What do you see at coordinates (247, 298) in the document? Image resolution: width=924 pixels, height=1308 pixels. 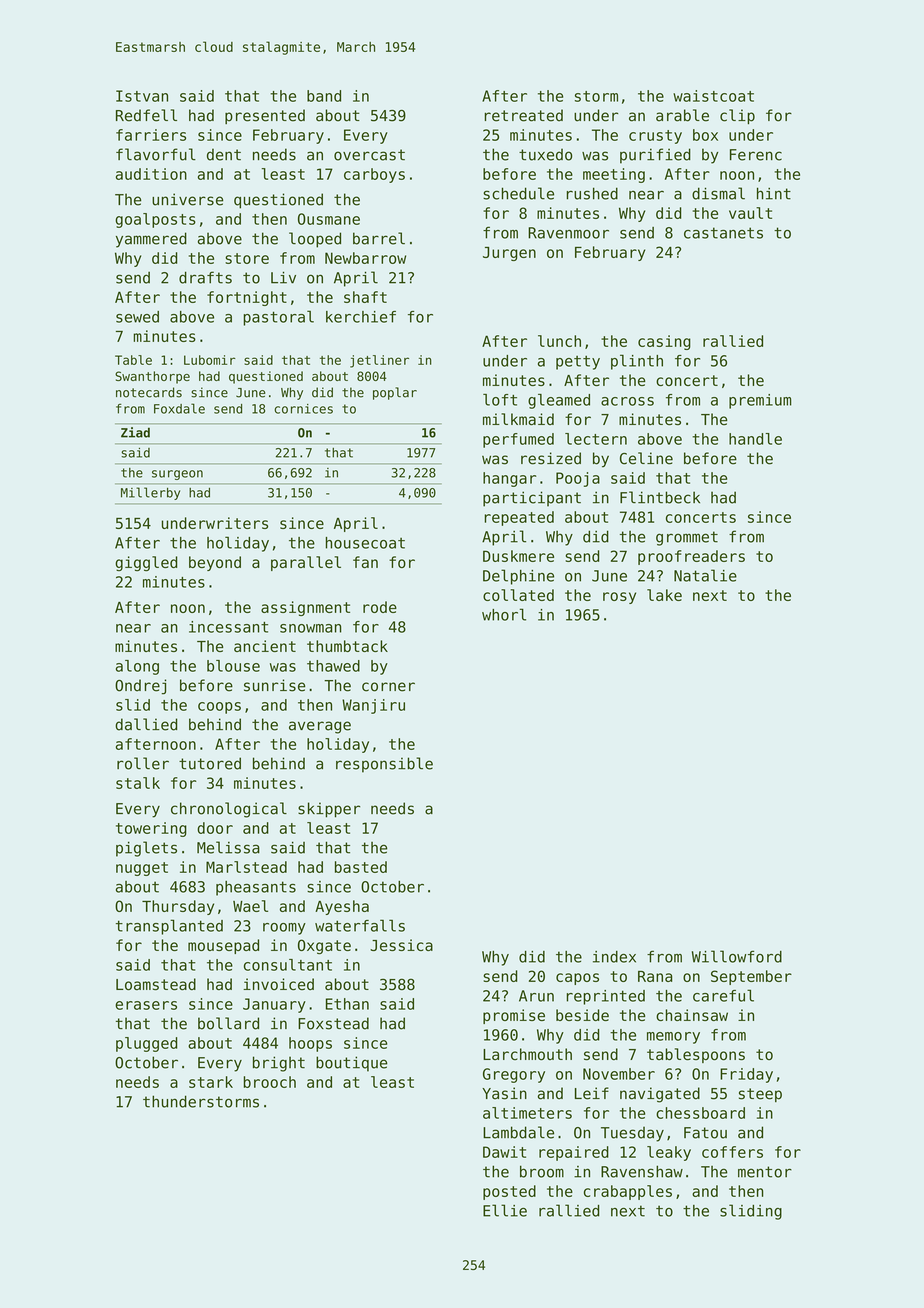 I see `fortnight` at bounding box center [247, 298].
